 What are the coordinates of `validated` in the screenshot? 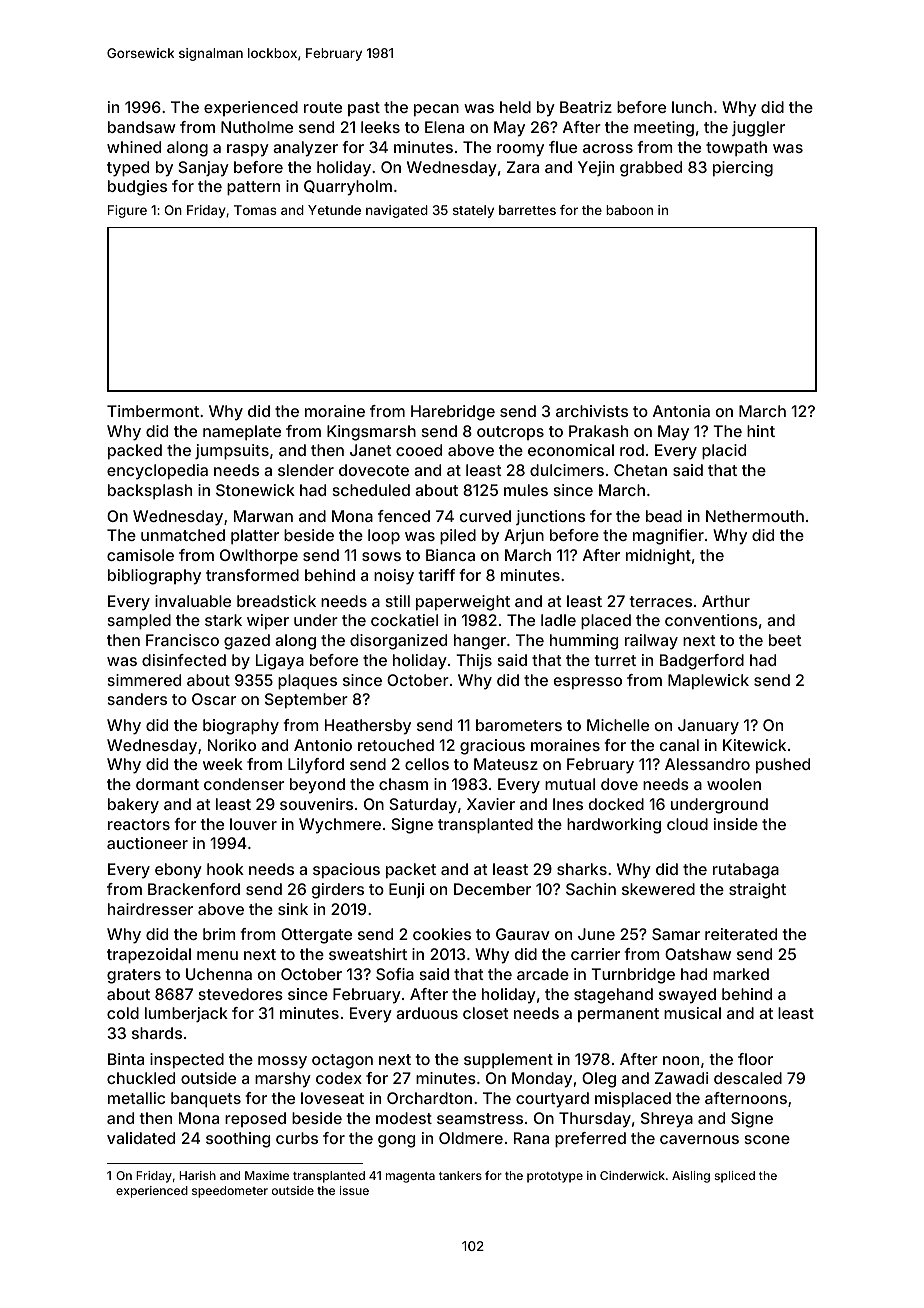 It's located at (141, 1138).
